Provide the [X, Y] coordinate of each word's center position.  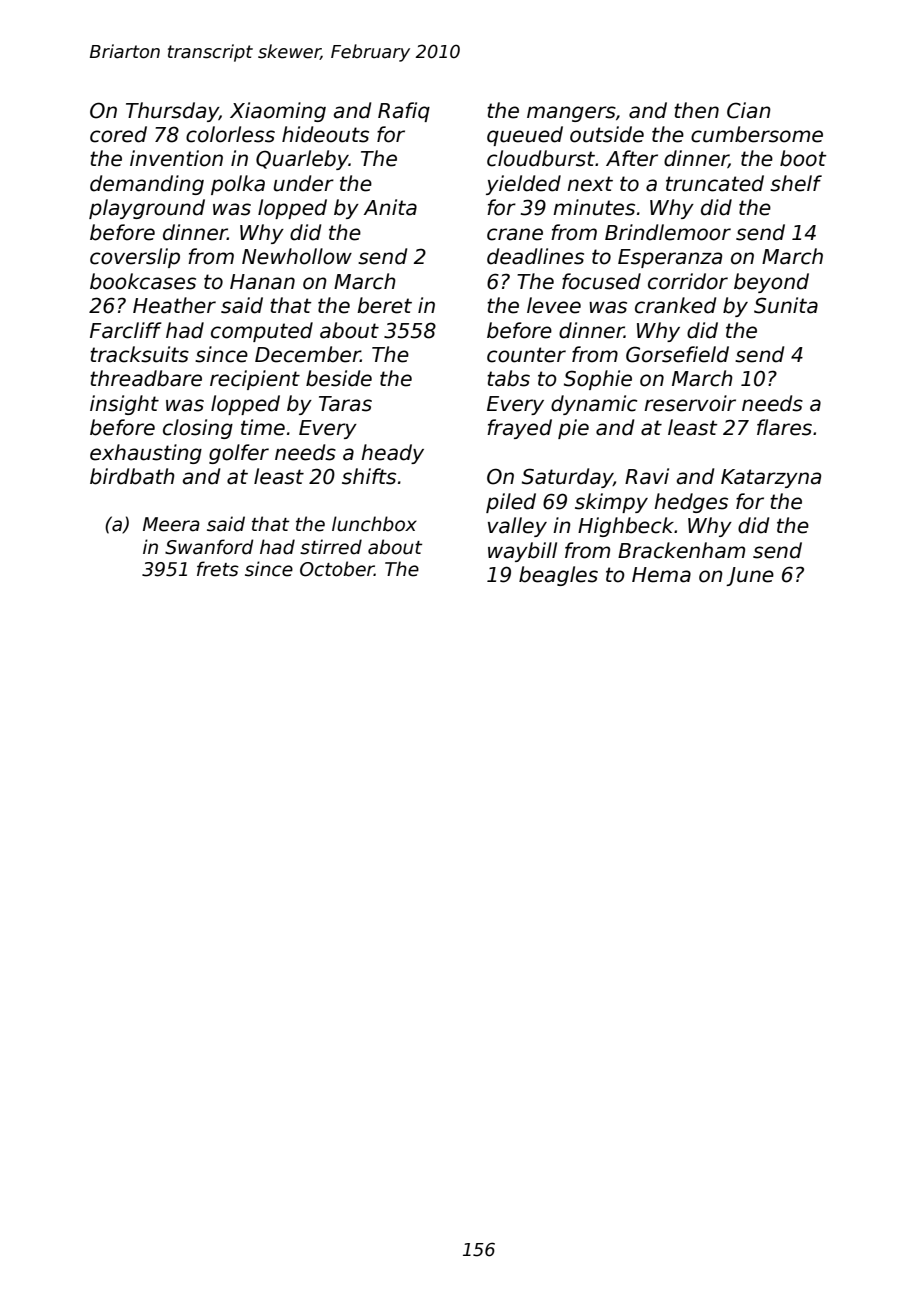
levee [554, 305]
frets [218, 569]
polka [238, 185]
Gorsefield [677, 354]
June [750, 576]
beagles [558, 576]
